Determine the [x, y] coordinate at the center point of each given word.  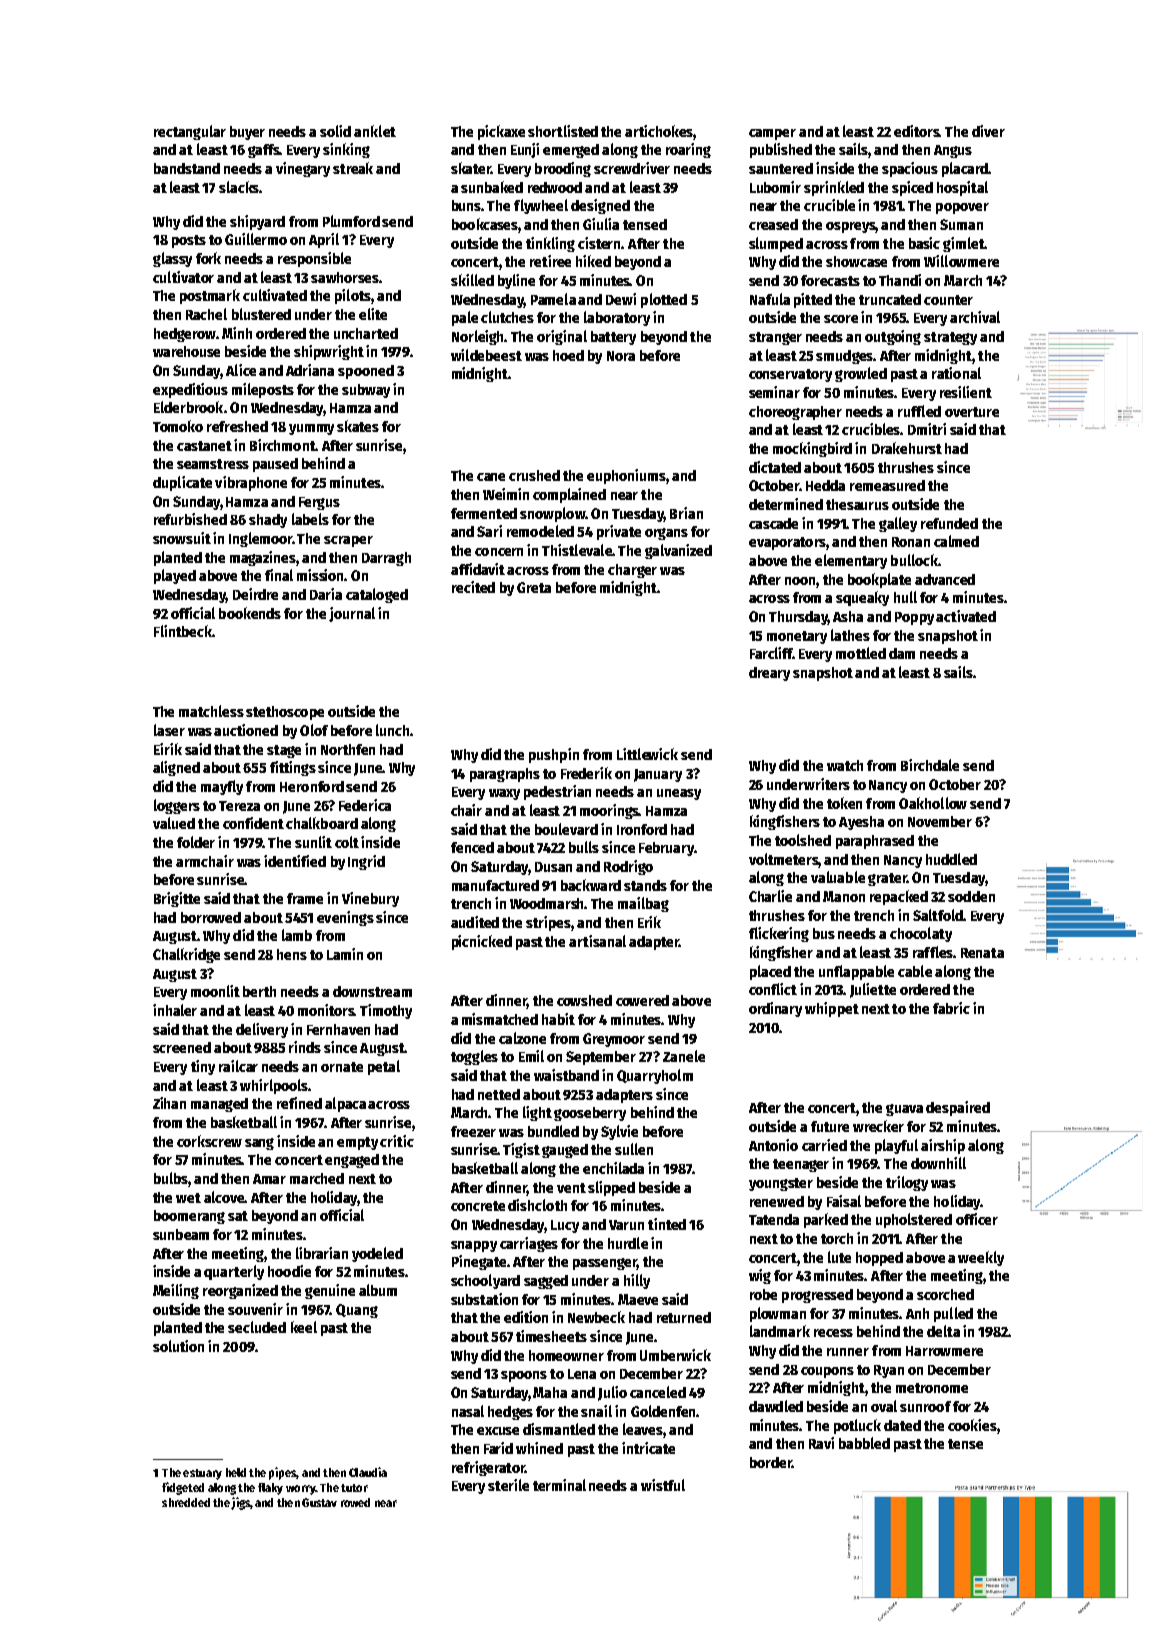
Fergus [319, 503]
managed [219, 1105]
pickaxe [501, 132]
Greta [534, 587]
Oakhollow [933, 803]
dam [902, 653]
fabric [951, 1008]
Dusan [553, 867]
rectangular [190, 132]
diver [988, 131]
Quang [357, 1311]
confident [253, 823]
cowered [642, 1000]
